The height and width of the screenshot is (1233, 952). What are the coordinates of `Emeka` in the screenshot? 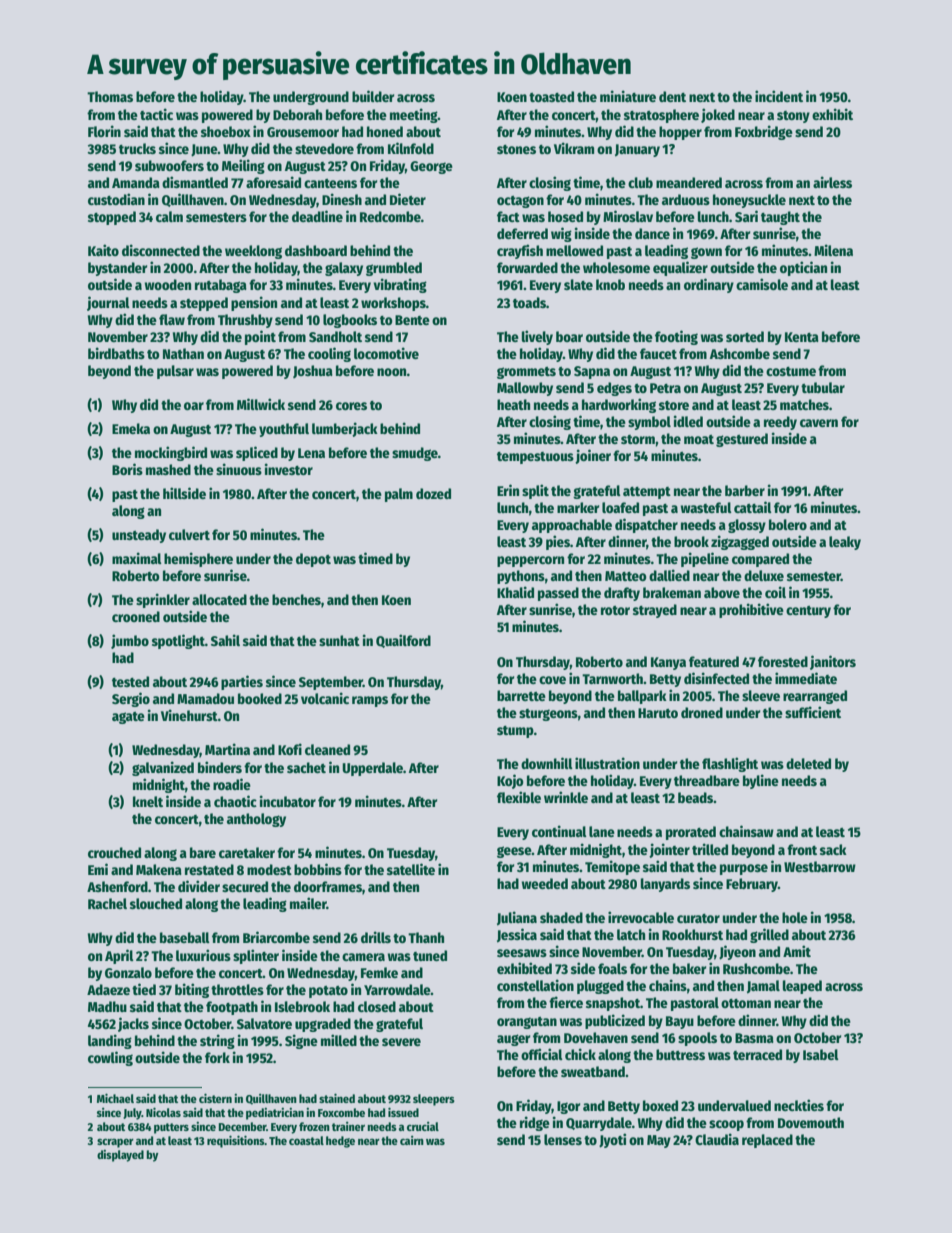 It's located at (131, 428).
